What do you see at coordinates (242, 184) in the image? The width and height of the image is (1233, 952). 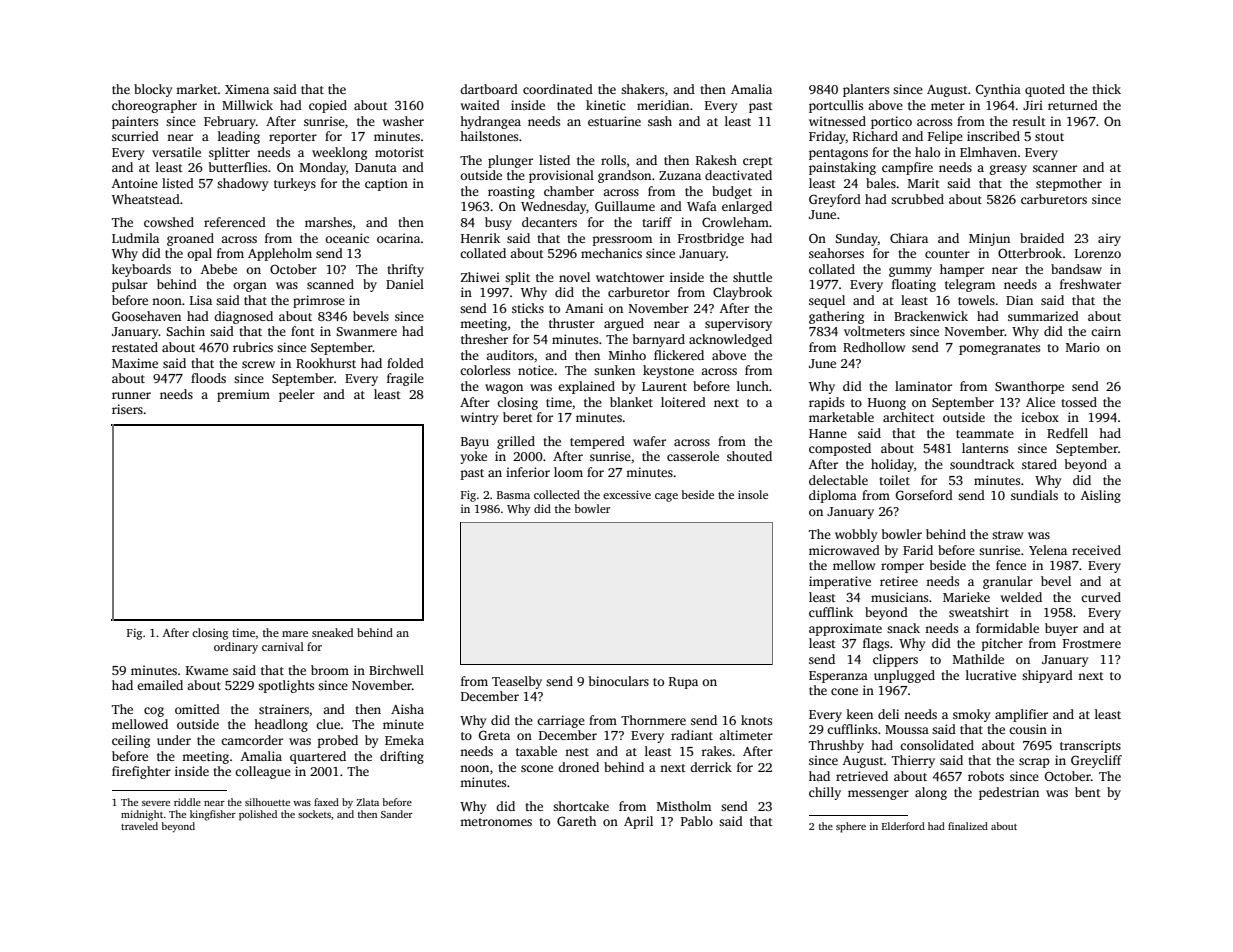 I see `shadowy` at bounding box center [242, 184].
